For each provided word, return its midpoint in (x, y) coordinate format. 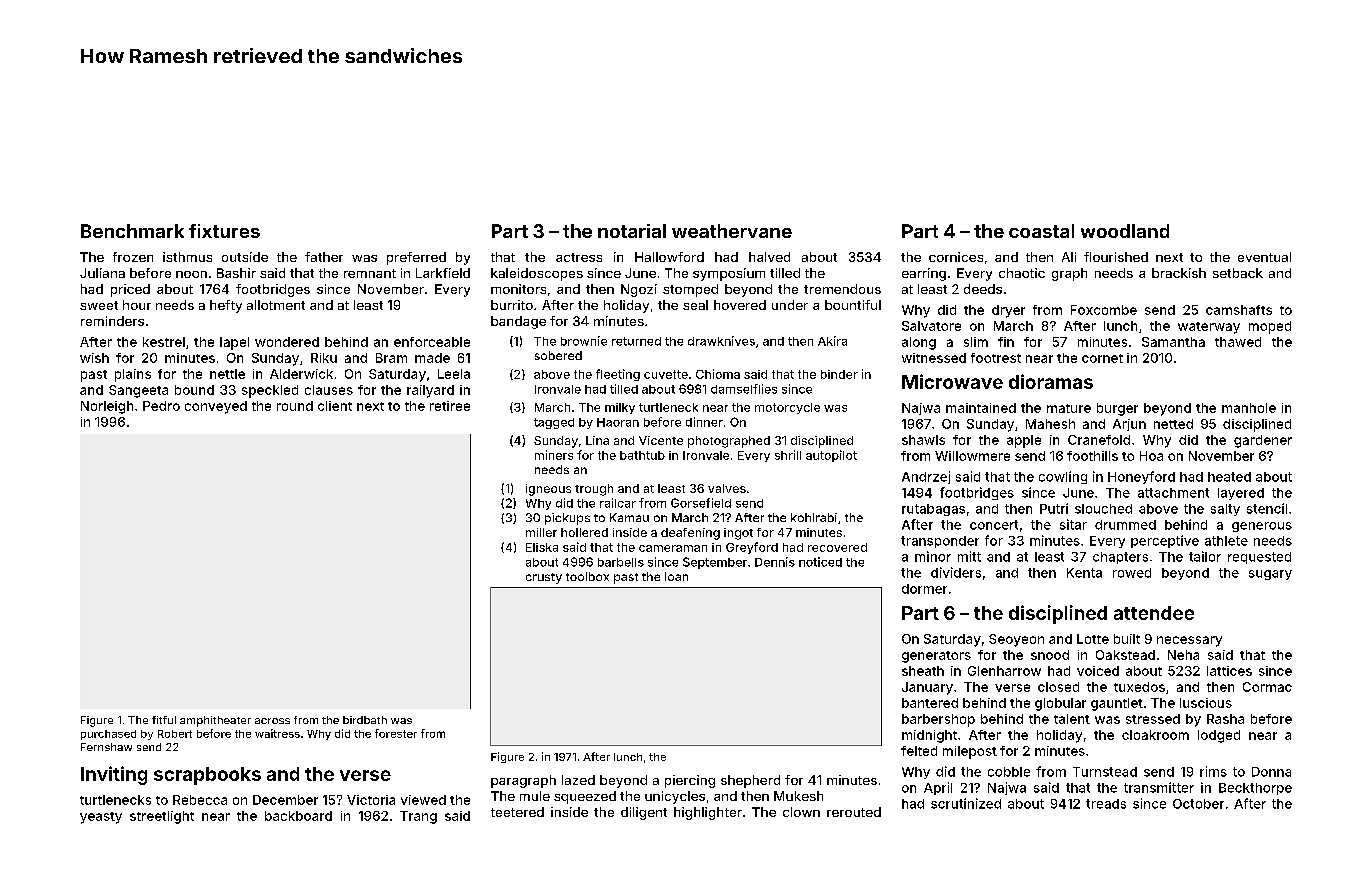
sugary (1270, 575)
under (790, 305)
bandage (518, 322)
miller (541, 532)
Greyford (752, 548)
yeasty (101, 818)
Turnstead (1105, 772)
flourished (1116, 257)
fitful (164, 720)
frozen (133, 257)
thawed (1238, 342)
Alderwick (301, 374)
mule (535, 796)
